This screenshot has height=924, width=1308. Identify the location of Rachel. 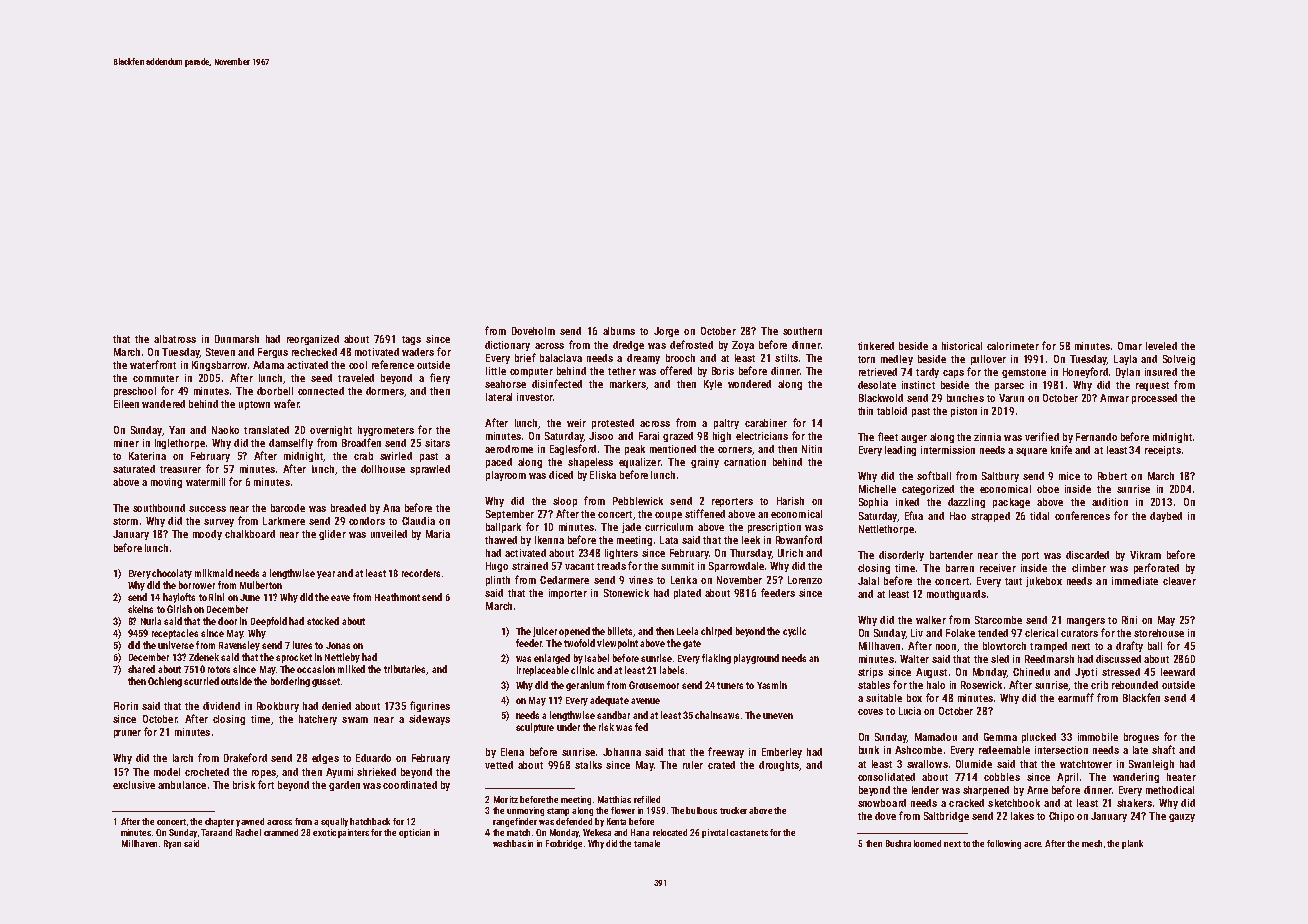
(248, 832).
